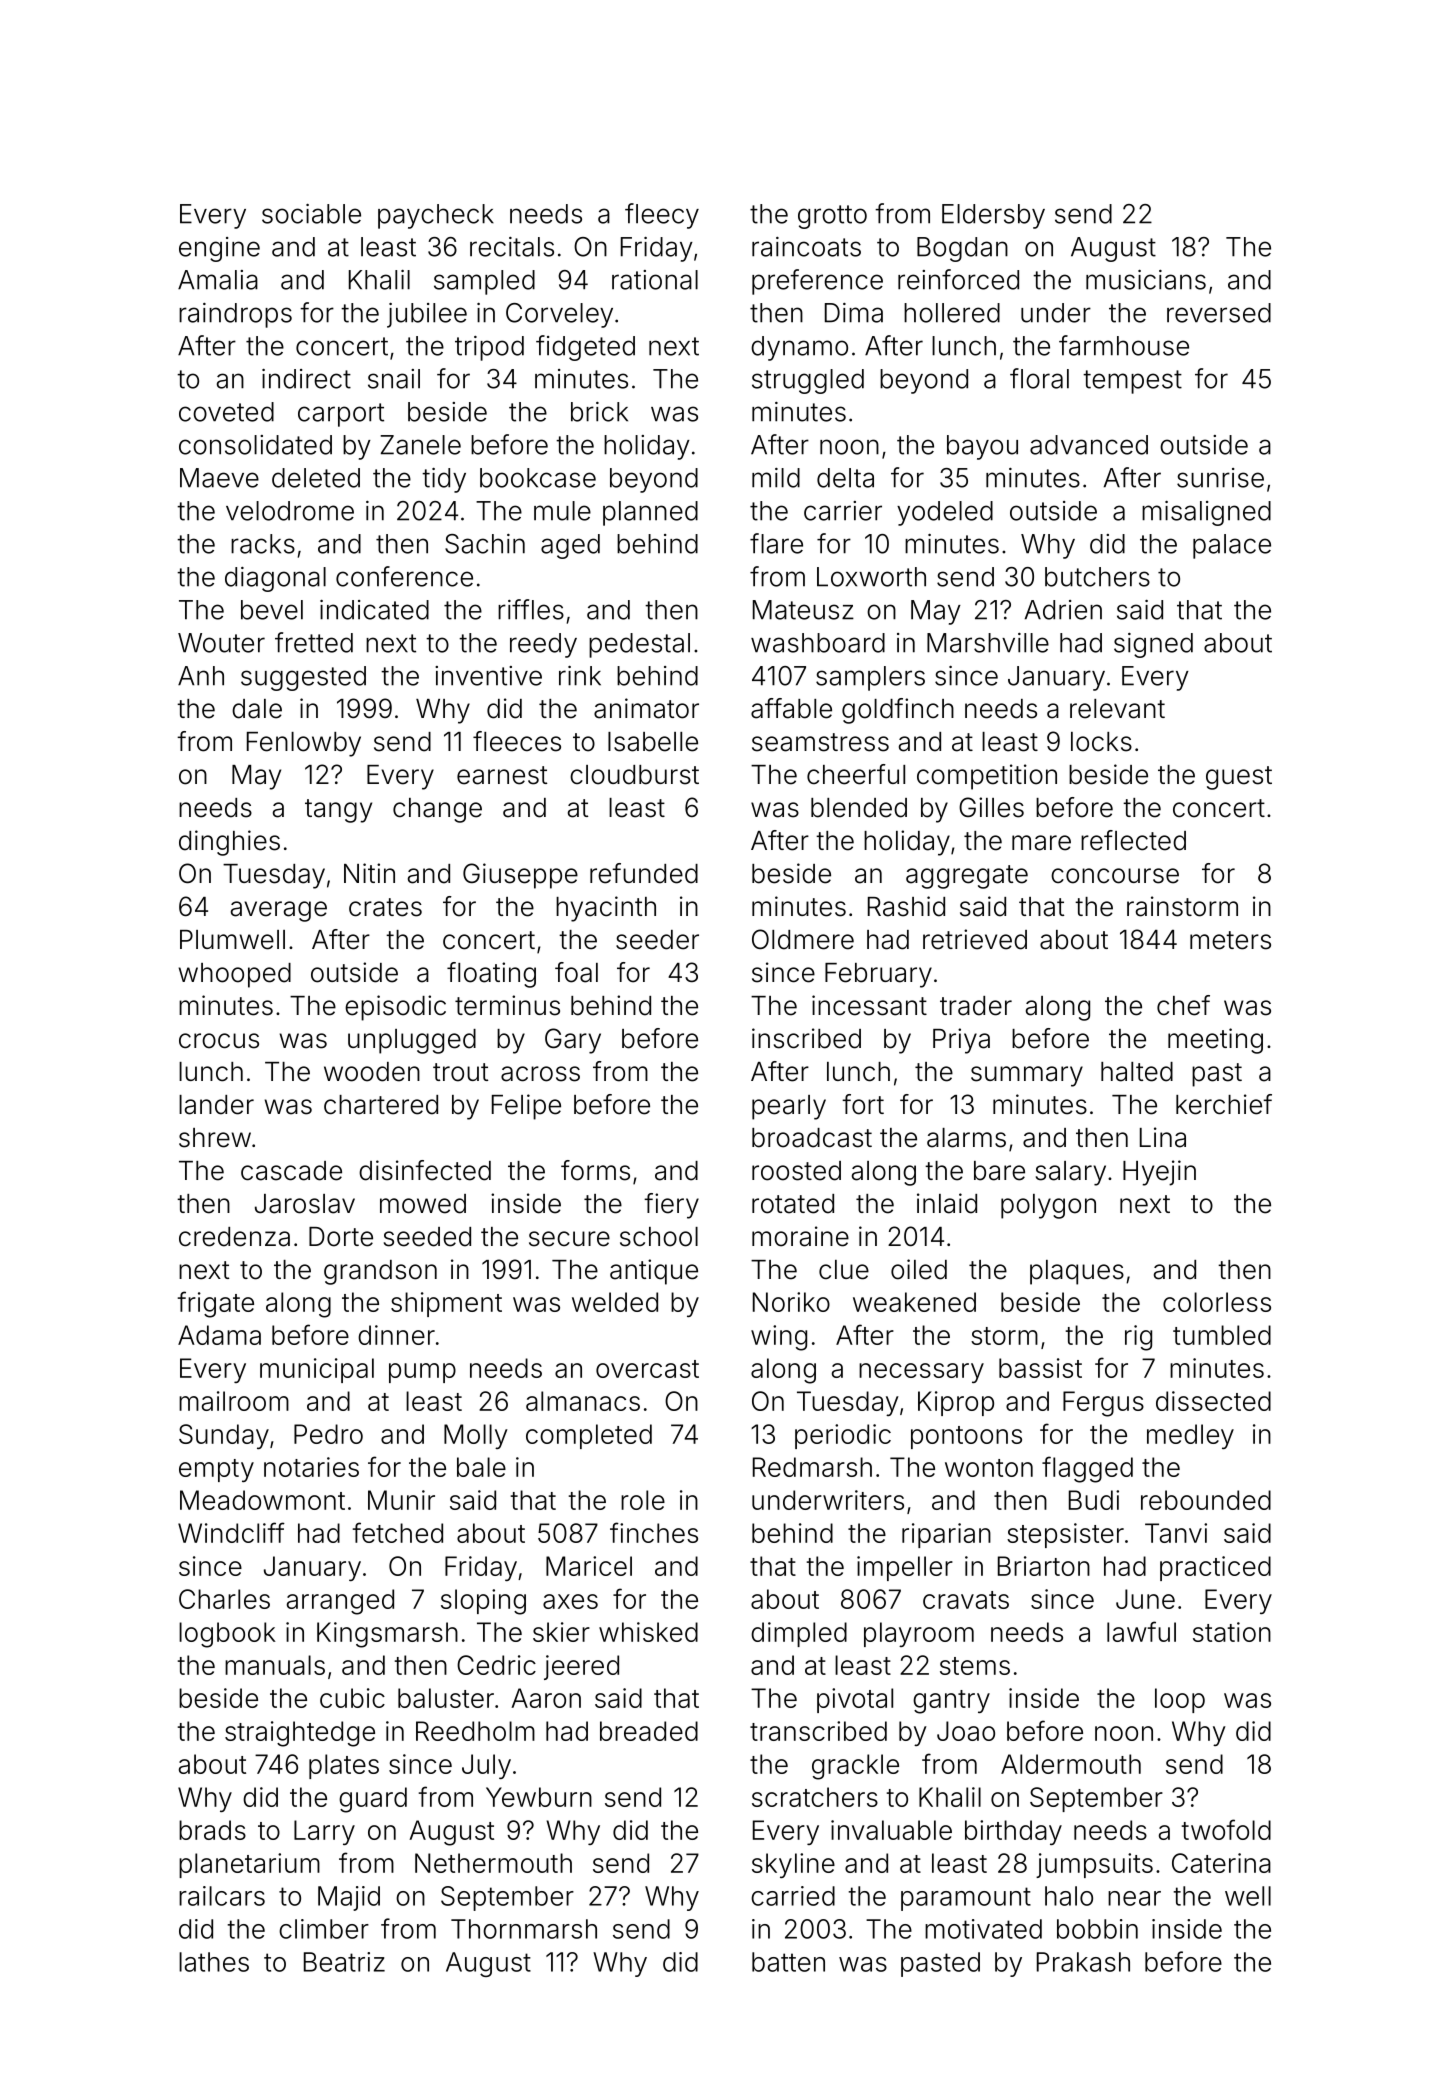 The height and width of the document is (2100, 1450). I want to click on grotto, so click(832, 217).
